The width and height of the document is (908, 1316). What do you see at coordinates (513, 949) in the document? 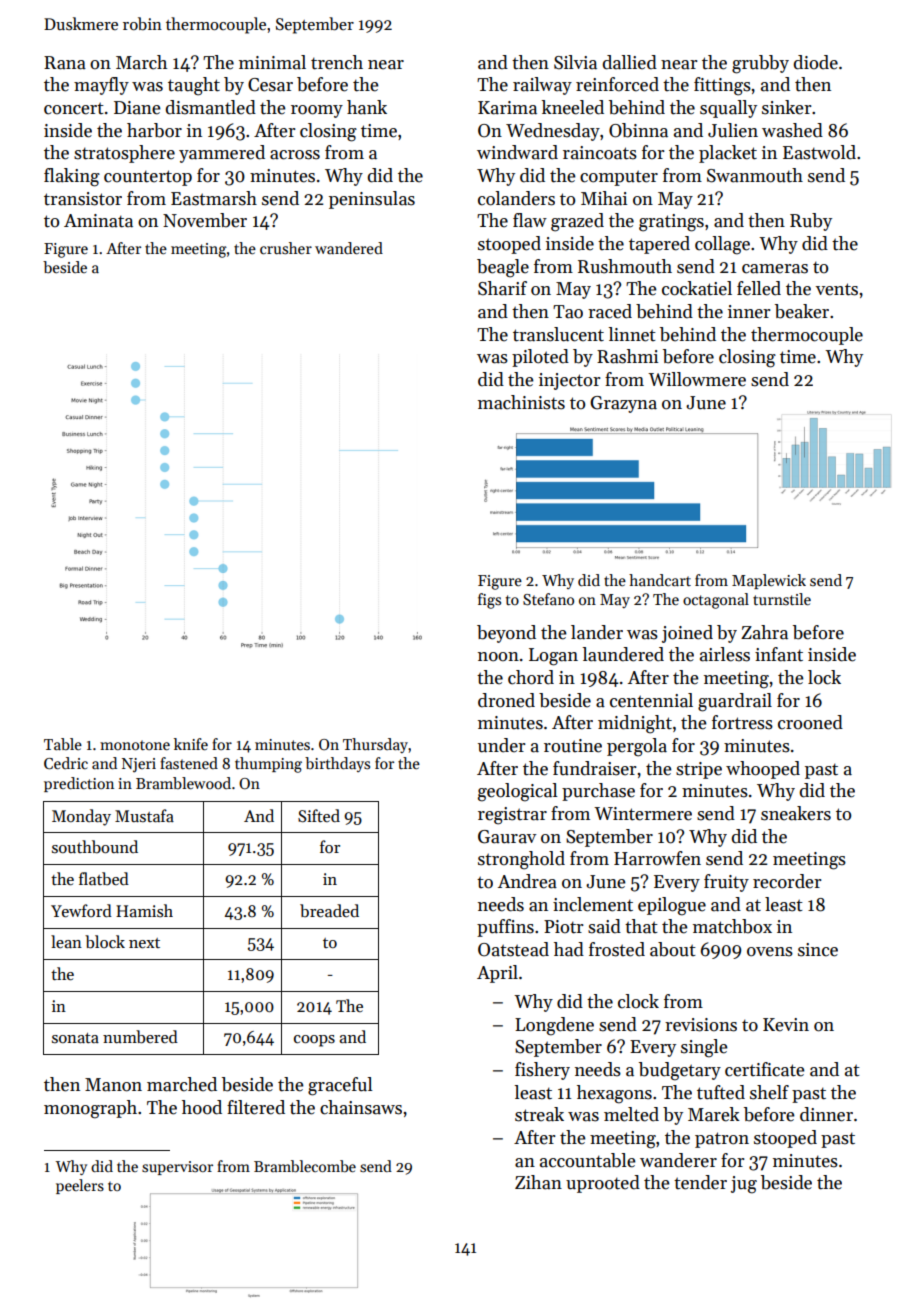
I see `Oatstead` at bounding box center [513, 949].
